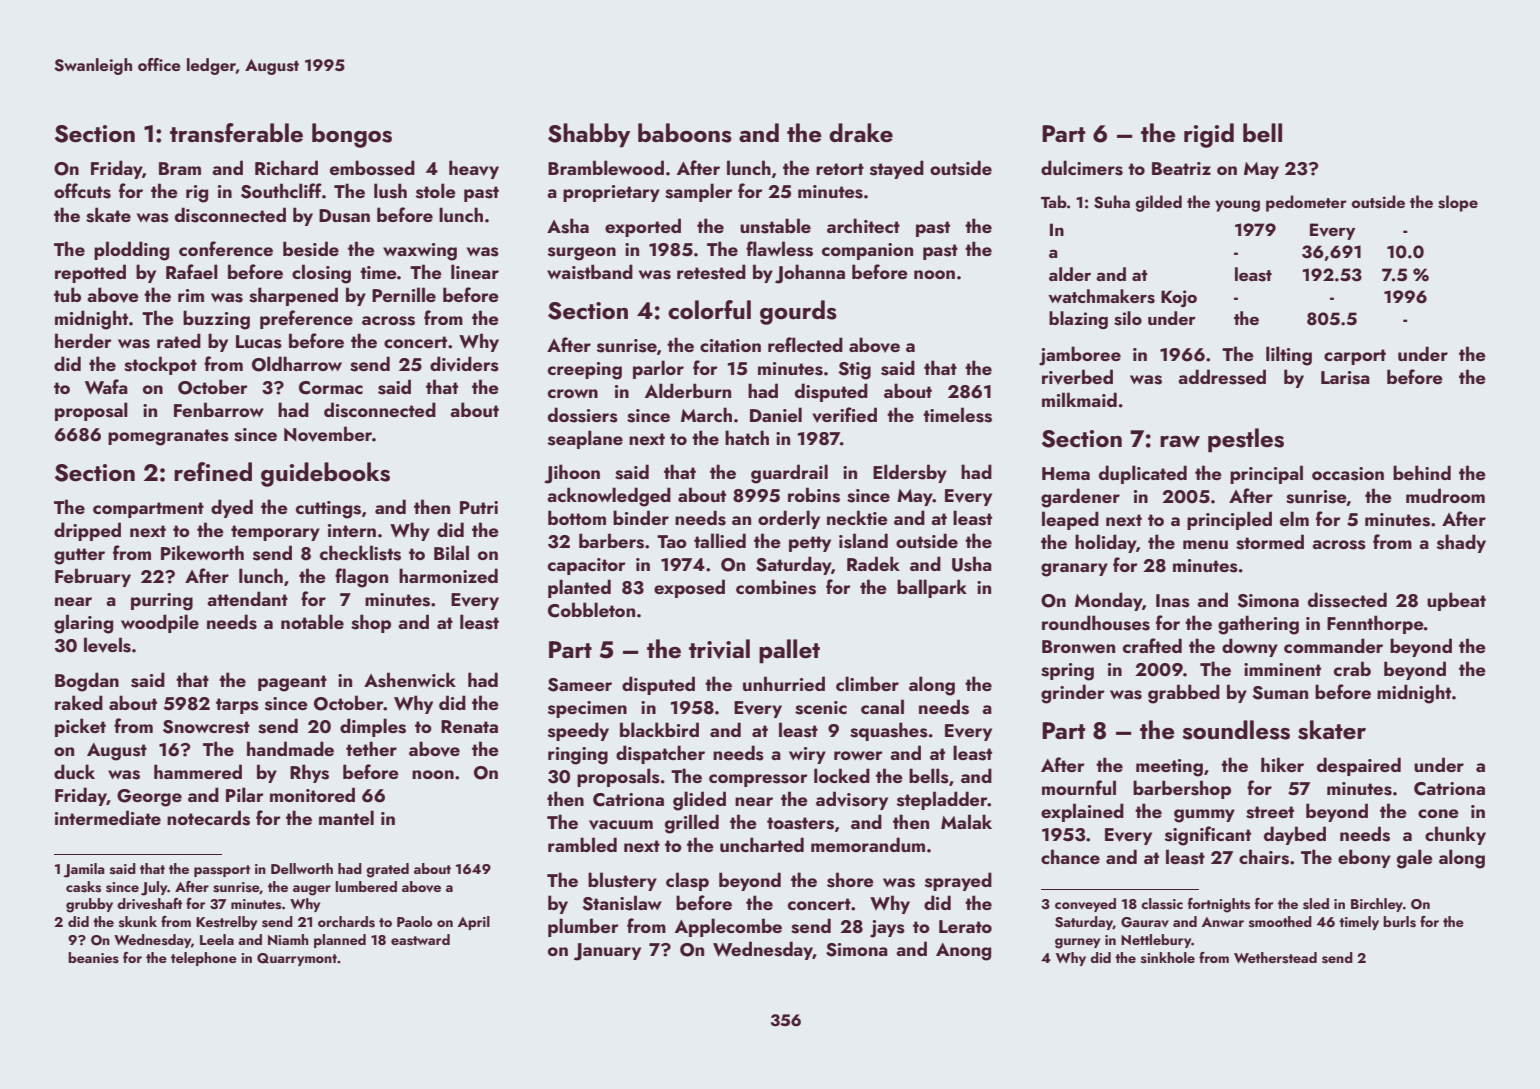  I want to click on soundless, so click(1236, 730).
